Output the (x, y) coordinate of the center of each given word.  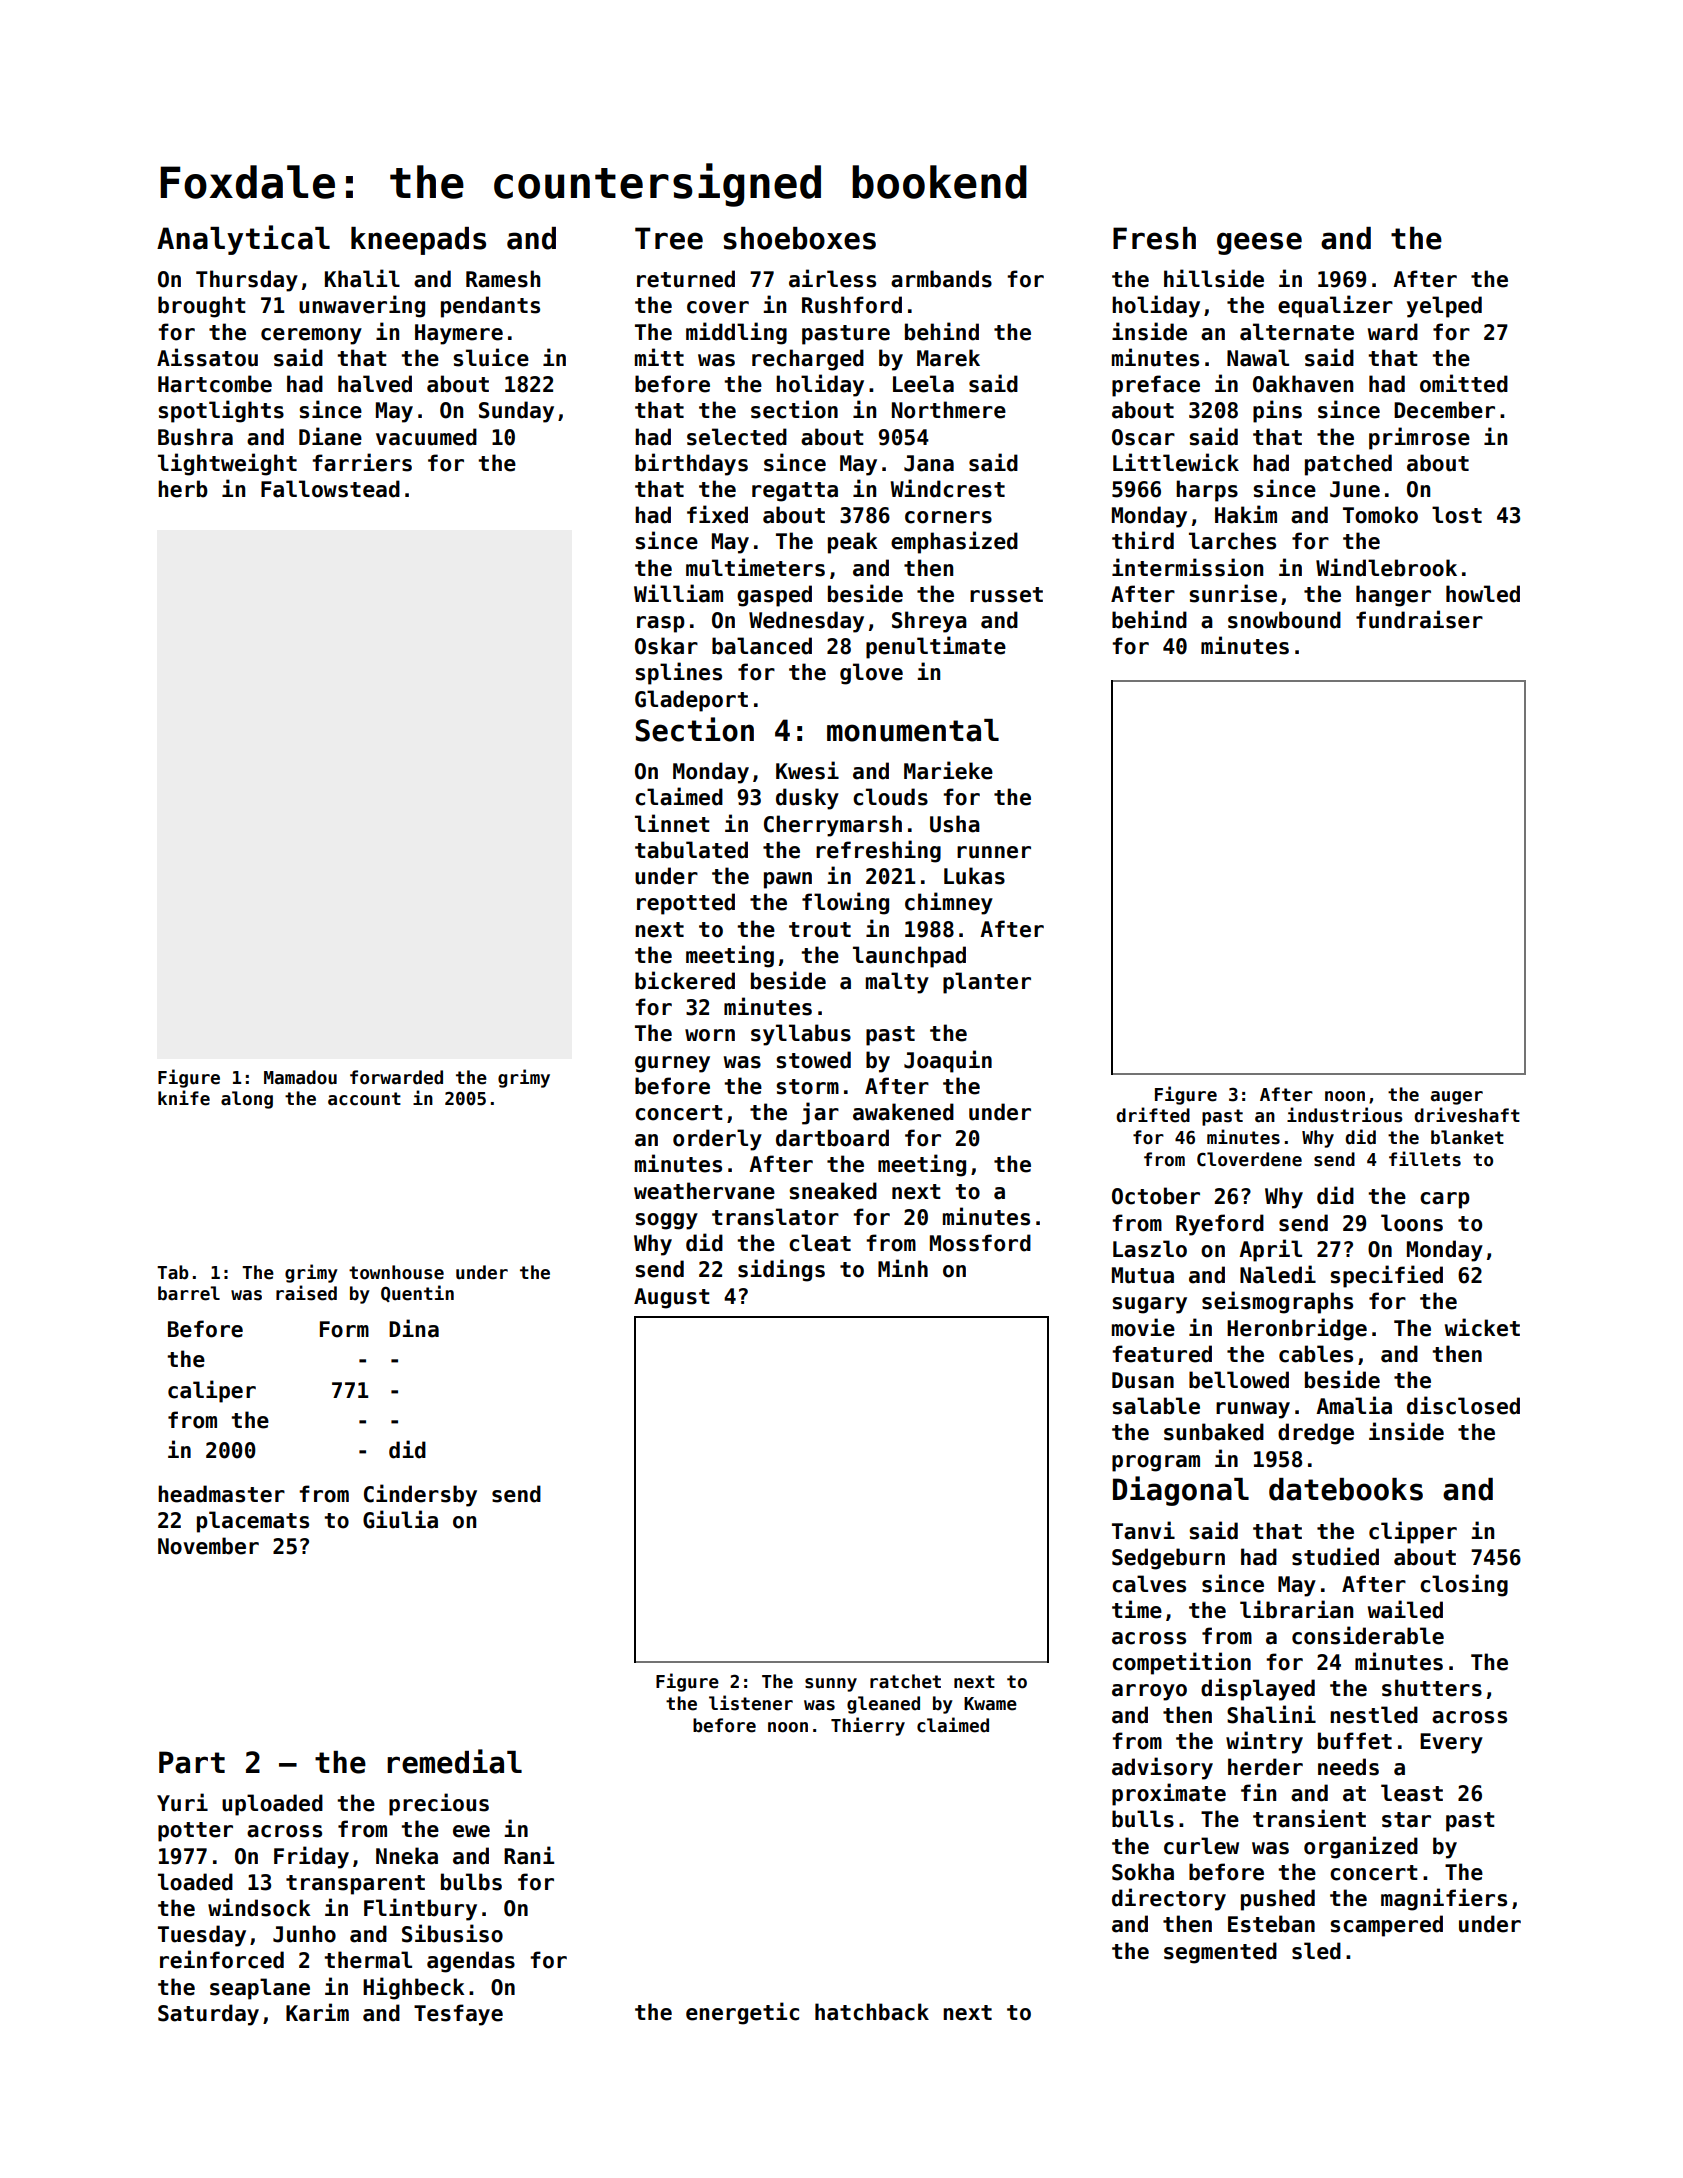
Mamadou (300, 1077)
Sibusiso (452, 1933)
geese (1259, 243)
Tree (669, 238)
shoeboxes (799, 238)
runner (994, 852)
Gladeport (691, 701)
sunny (831, 1685)
